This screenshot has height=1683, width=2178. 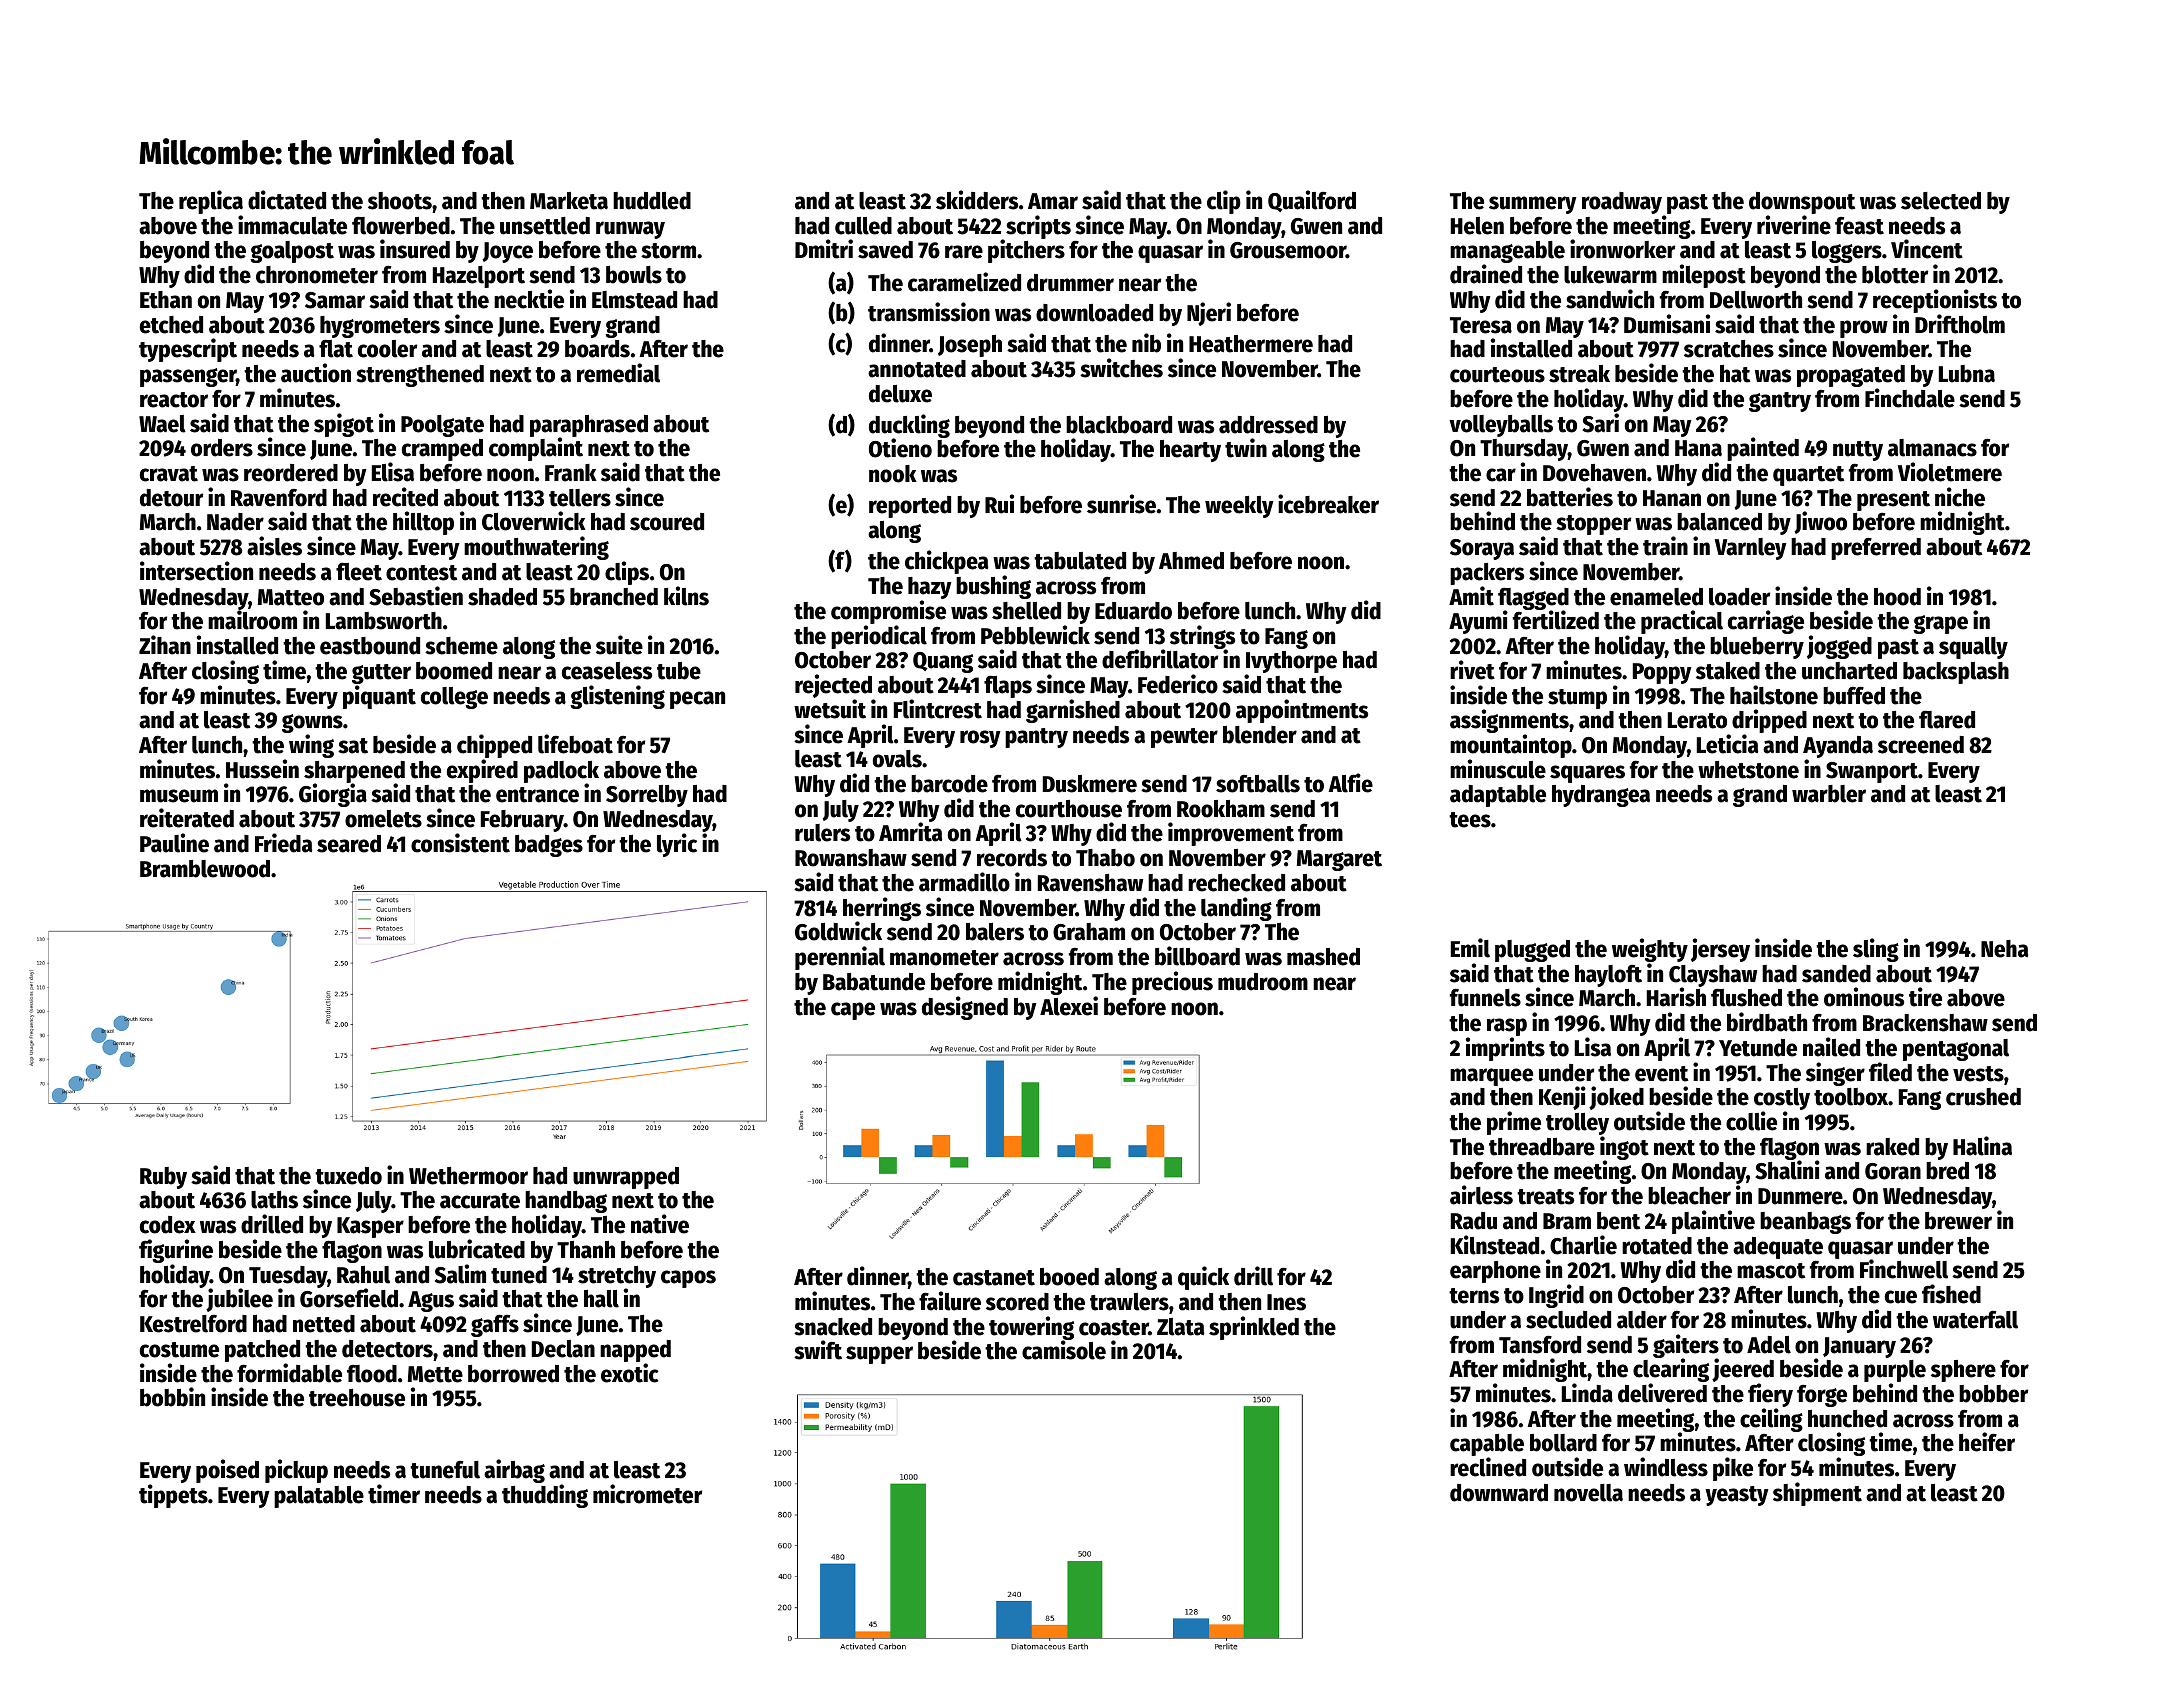 What do you see at coordinates (833, 1327) in the screenshot?
I see `snacked` at bounding box center [833, 1327].
